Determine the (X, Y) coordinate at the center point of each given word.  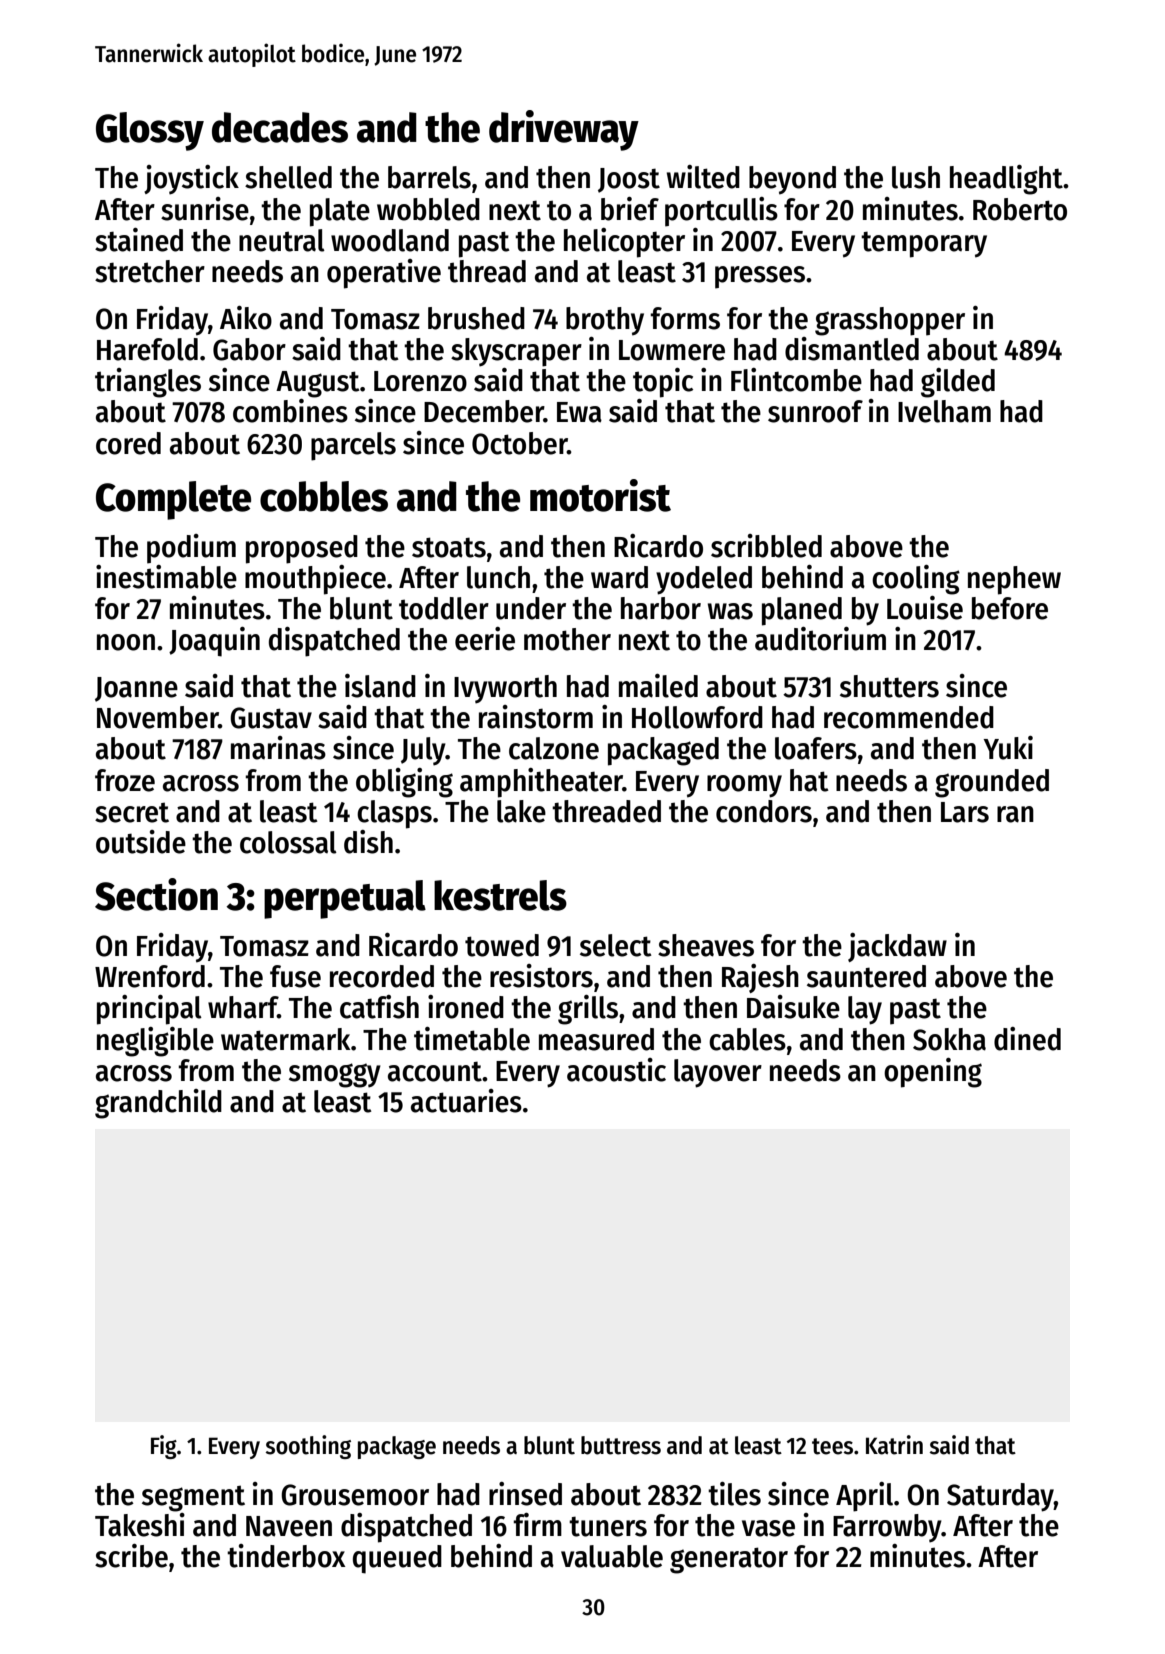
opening (933, 1073)
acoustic (616, 1070)
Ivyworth (505, 689)
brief (630, 209)
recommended (909, 717)
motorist (600, 495)
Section (156, 894)
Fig (164, 1447)
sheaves (706, 945)
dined (1027, 1039)
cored (128, 443)
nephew (1014, 580)
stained (139, 240)
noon (126, 642)
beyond (792, 180)
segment (193, 1498)
